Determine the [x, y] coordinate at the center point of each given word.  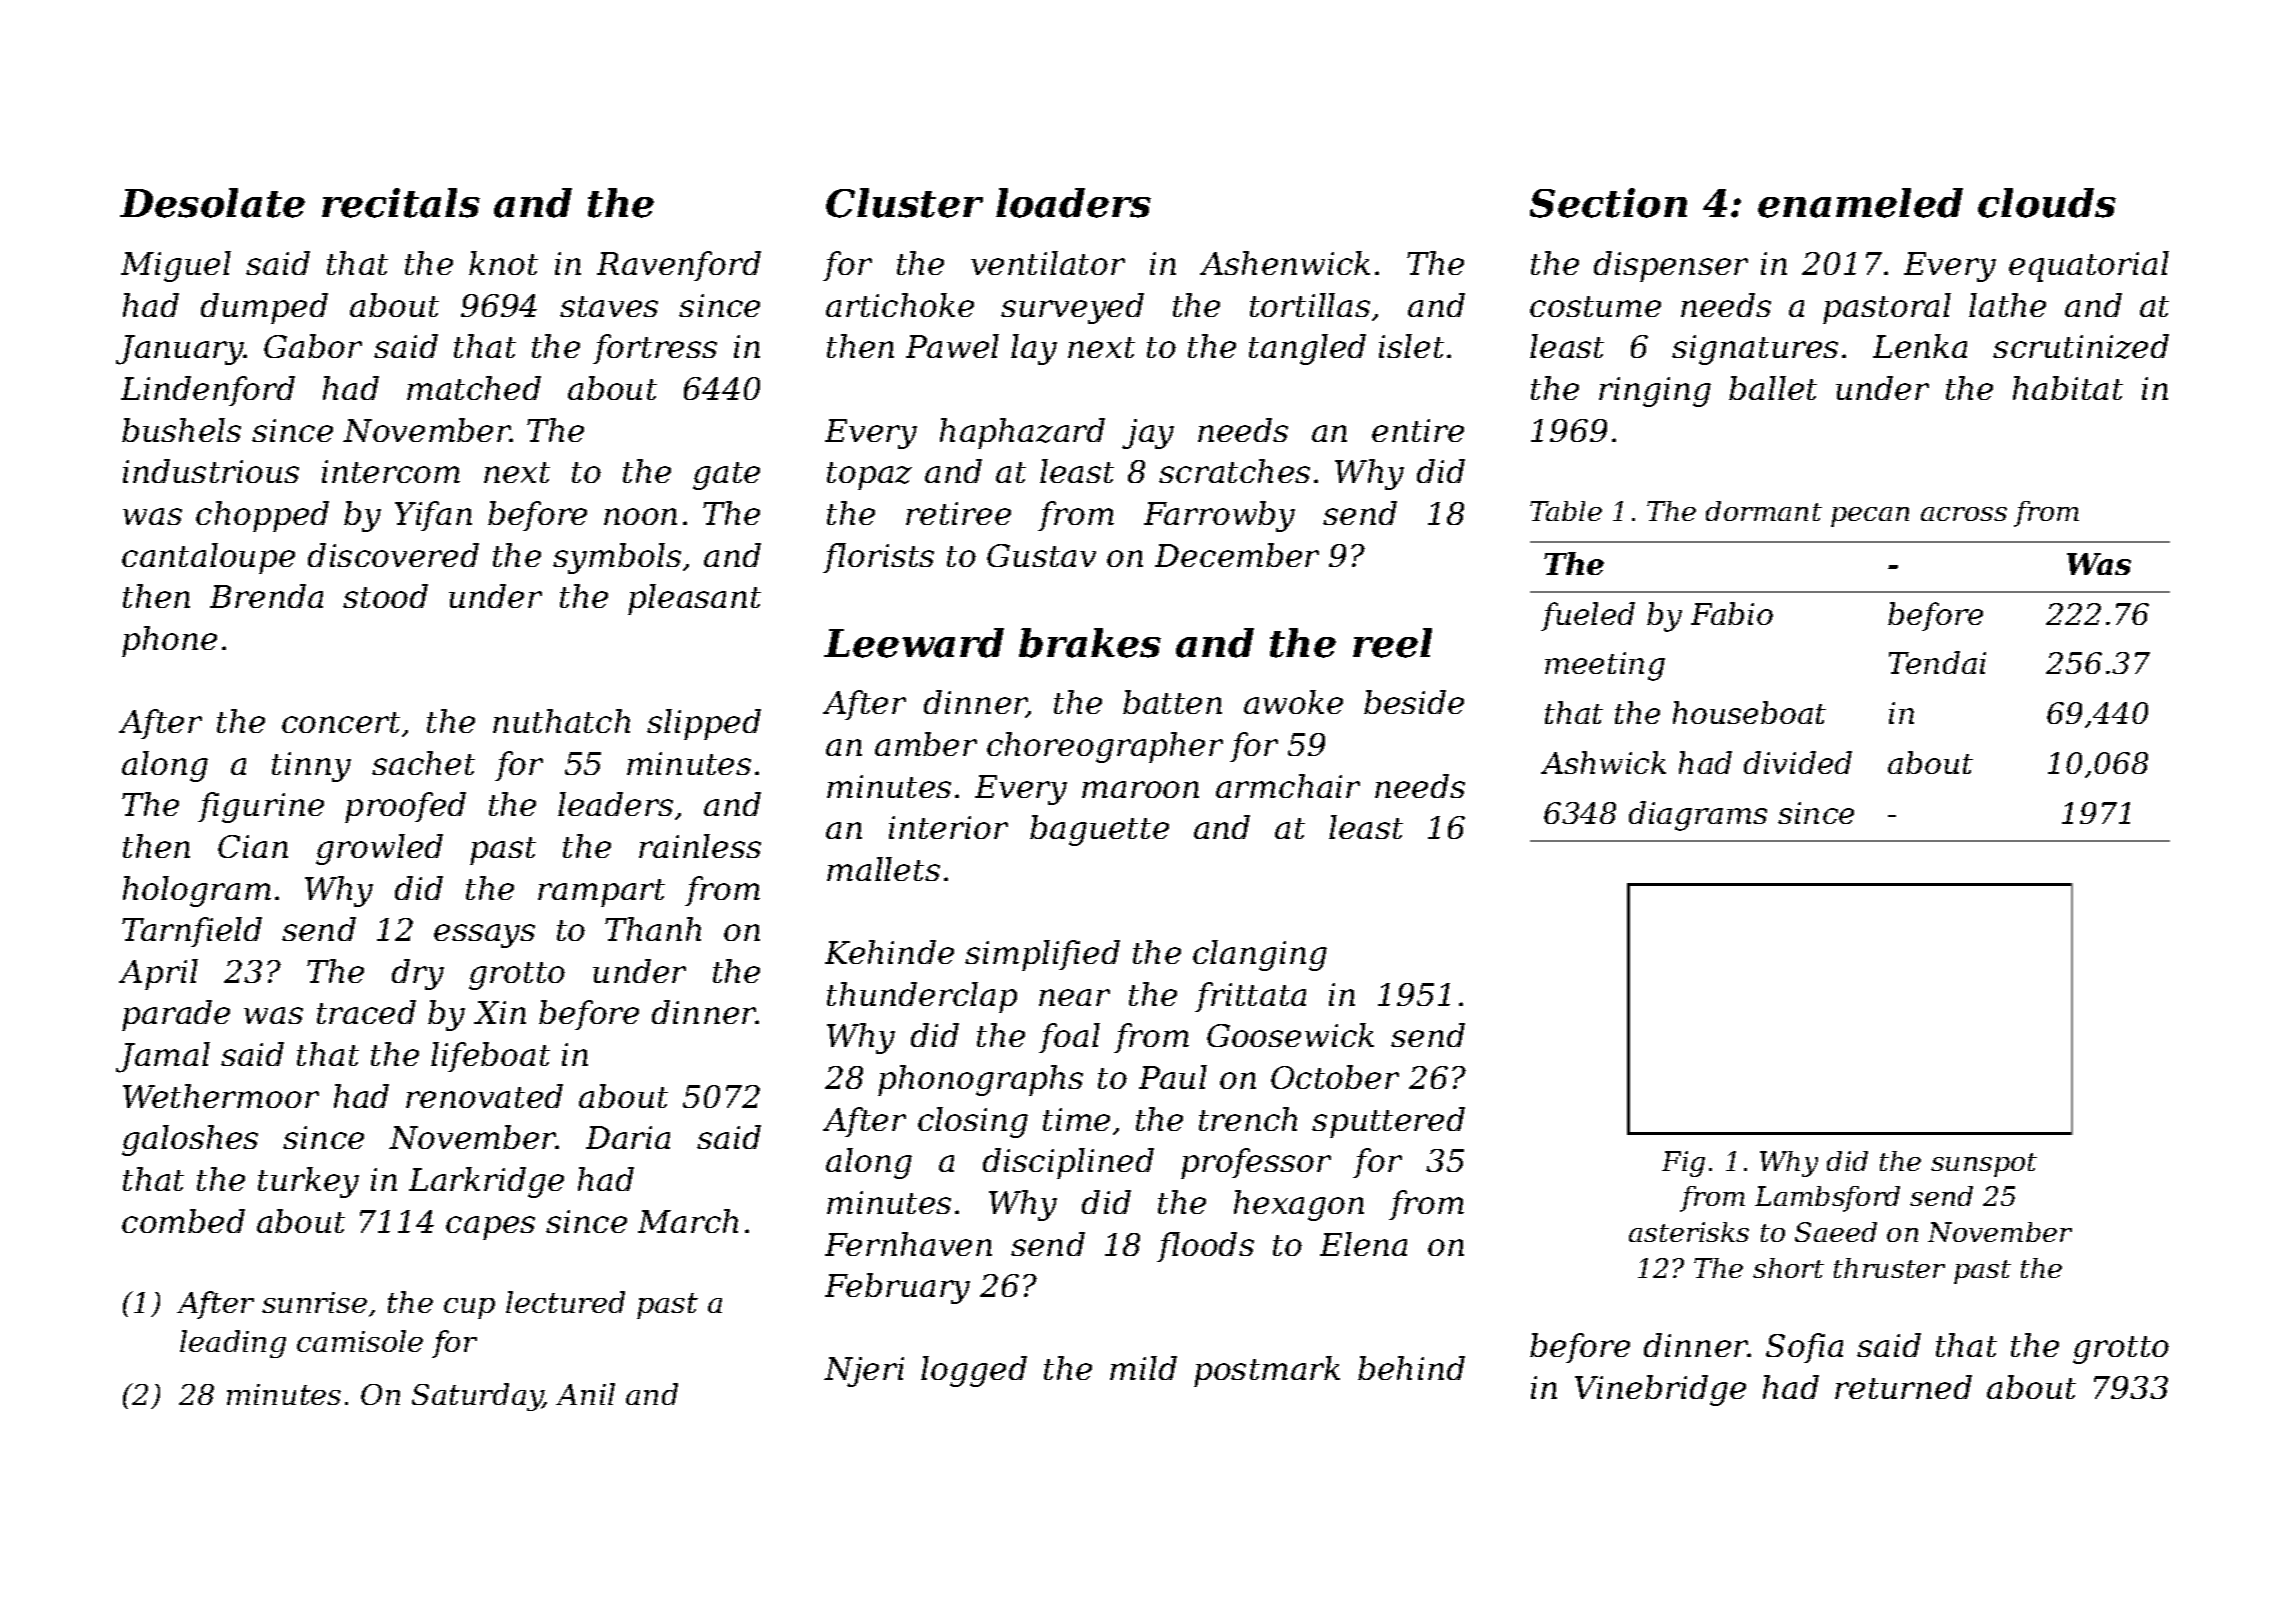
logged [974, 1371]
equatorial [2089, 266]
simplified [1042, 955]
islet [1411, 346]
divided [1798, 762]
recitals [401, 203]
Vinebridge [1660, 1390]
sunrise [314, 1302]
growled [379, 849]
